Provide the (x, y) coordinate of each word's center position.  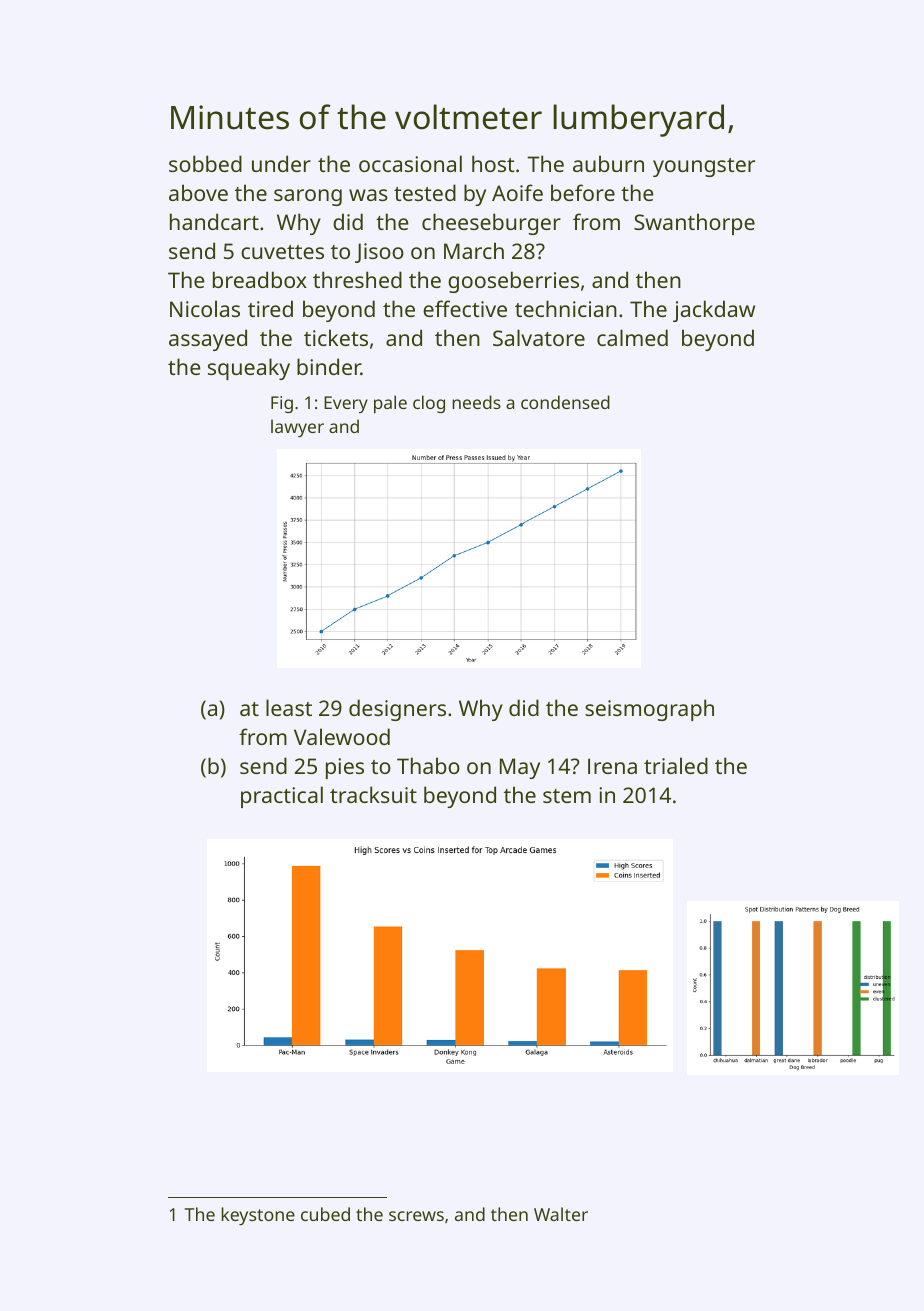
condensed (565, 402)
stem (567, 796)
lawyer (297, 428)
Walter (561, 1214)
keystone (258, 1216)
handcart (214, 221)
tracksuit (373, 794)
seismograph (649, 710)
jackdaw (714, 311)
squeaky (249, 369)
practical (282, 797)
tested (425, 192)
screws (416, 1216)
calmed (632, 337)
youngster (704, 167)
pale (390, 404)
